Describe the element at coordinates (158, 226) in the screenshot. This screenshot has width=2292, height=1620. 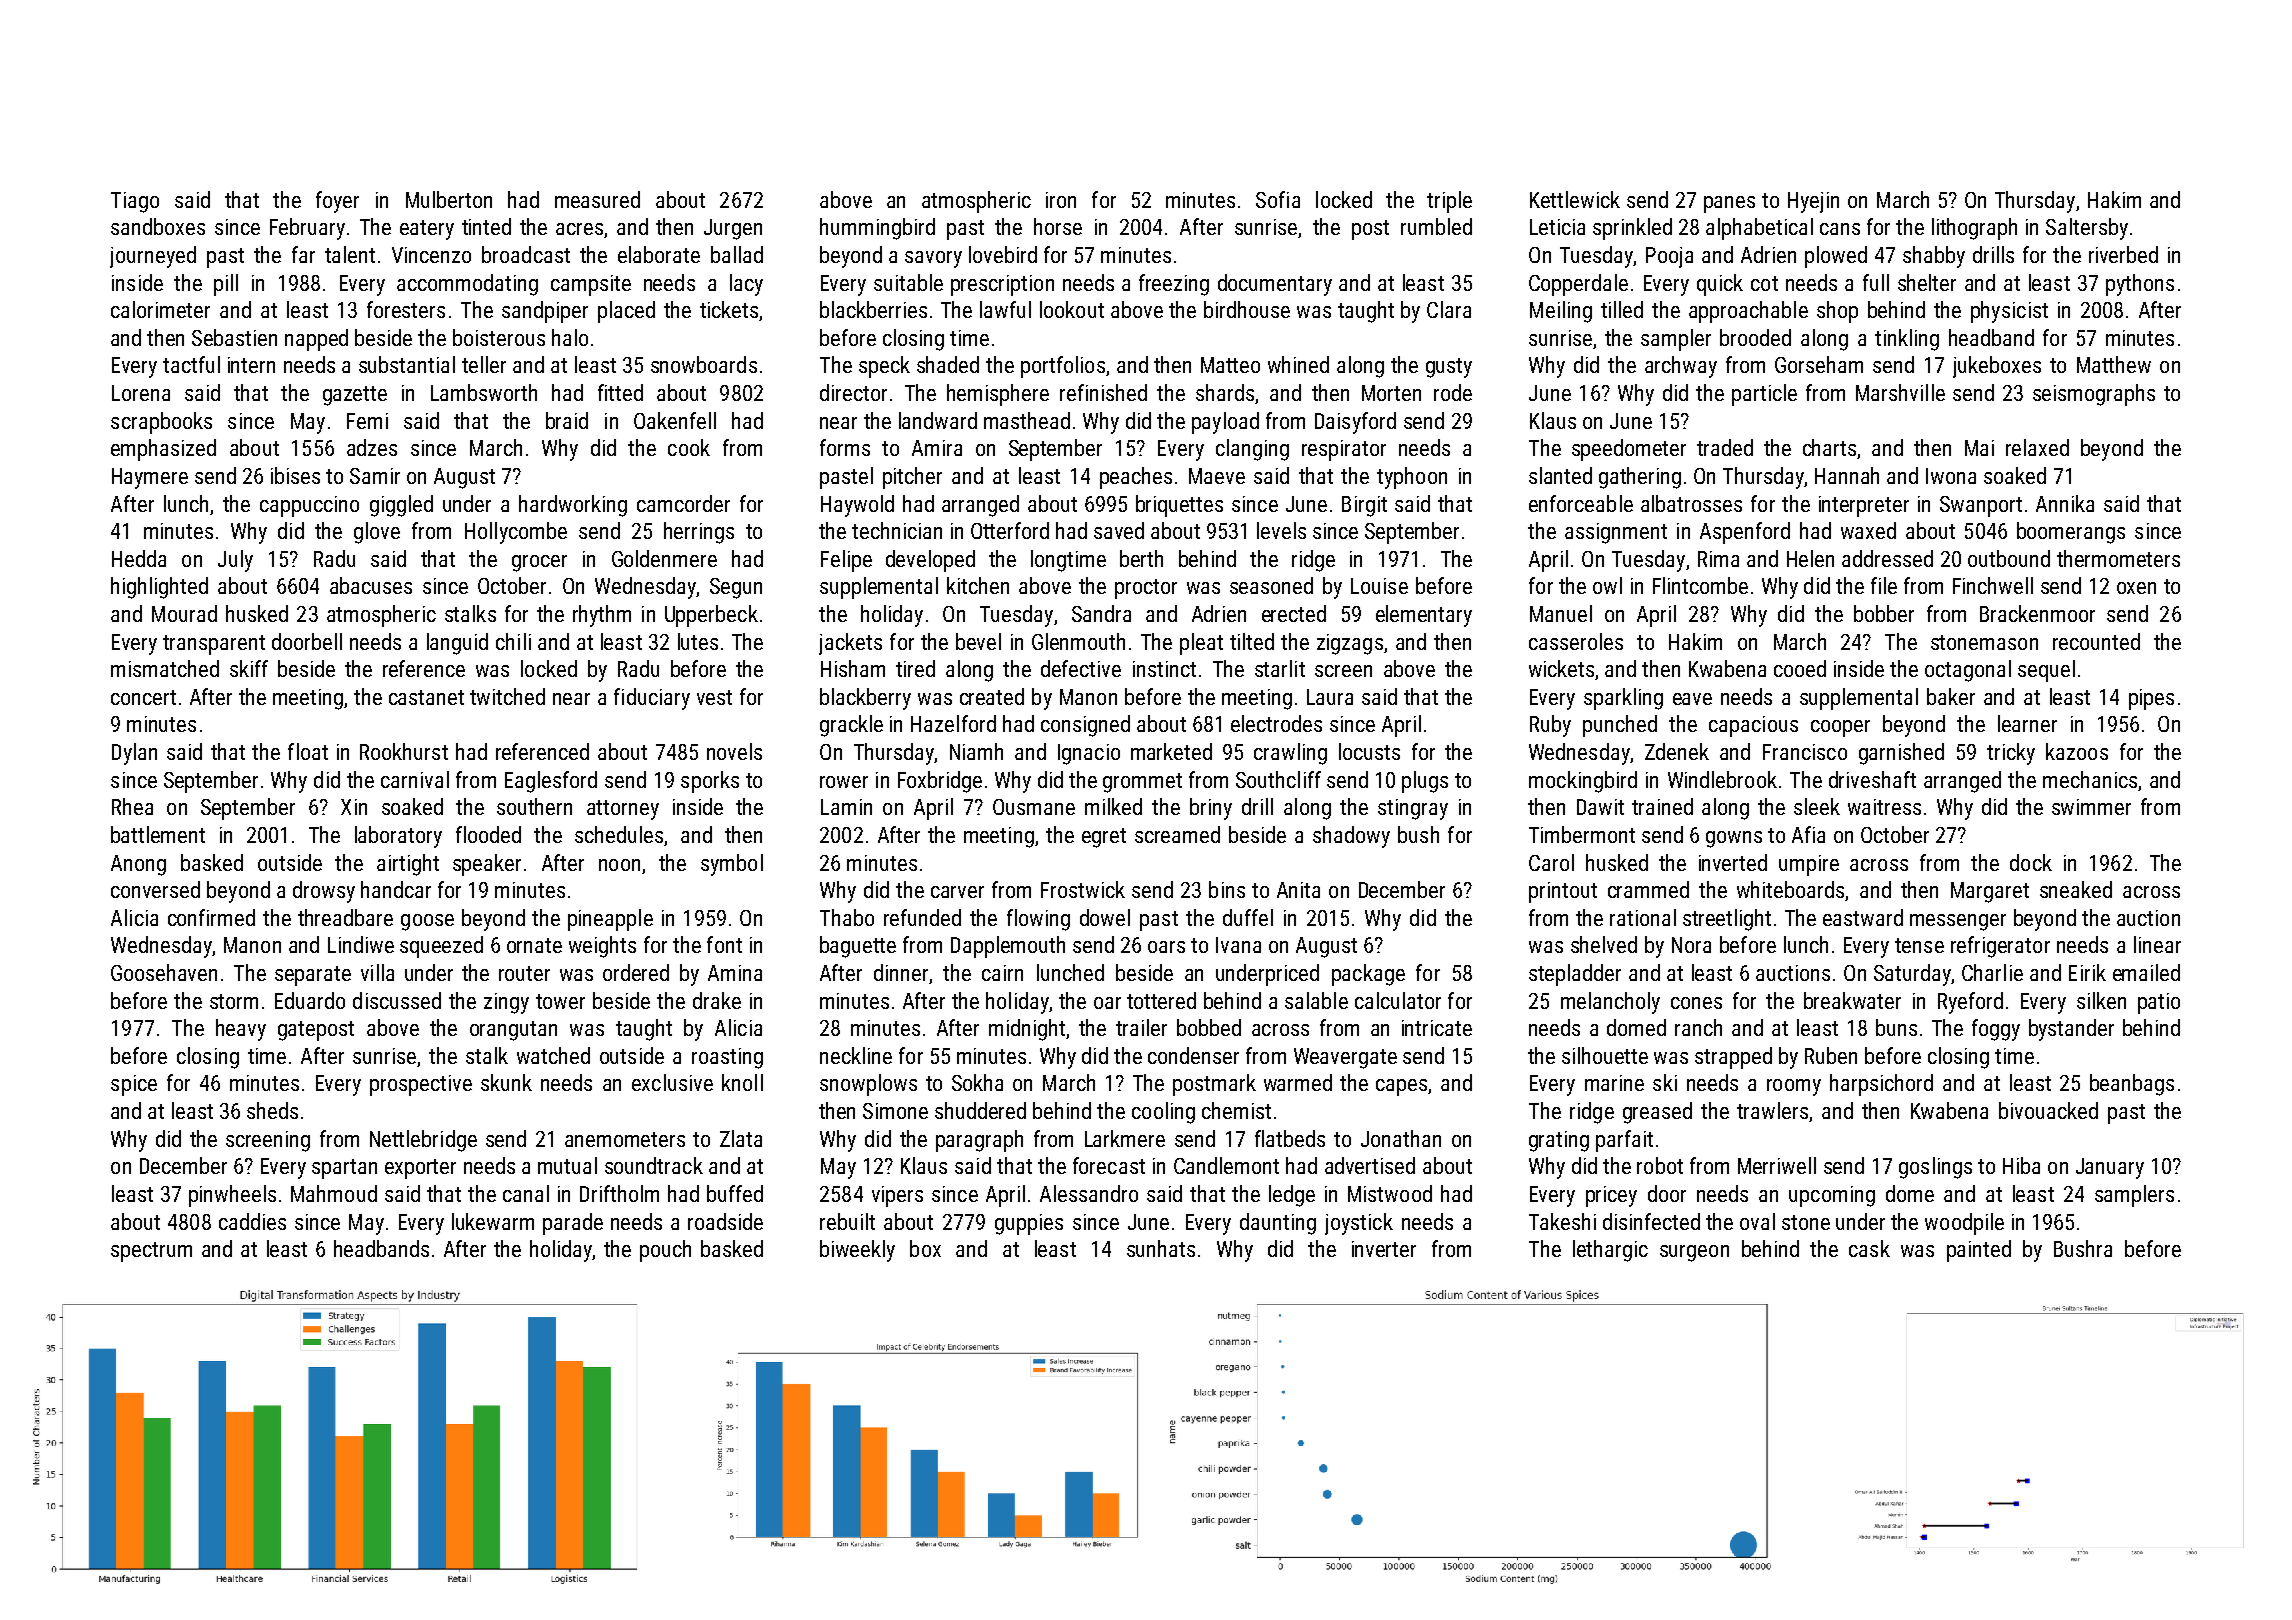
I see `sandboxes` at that location.
